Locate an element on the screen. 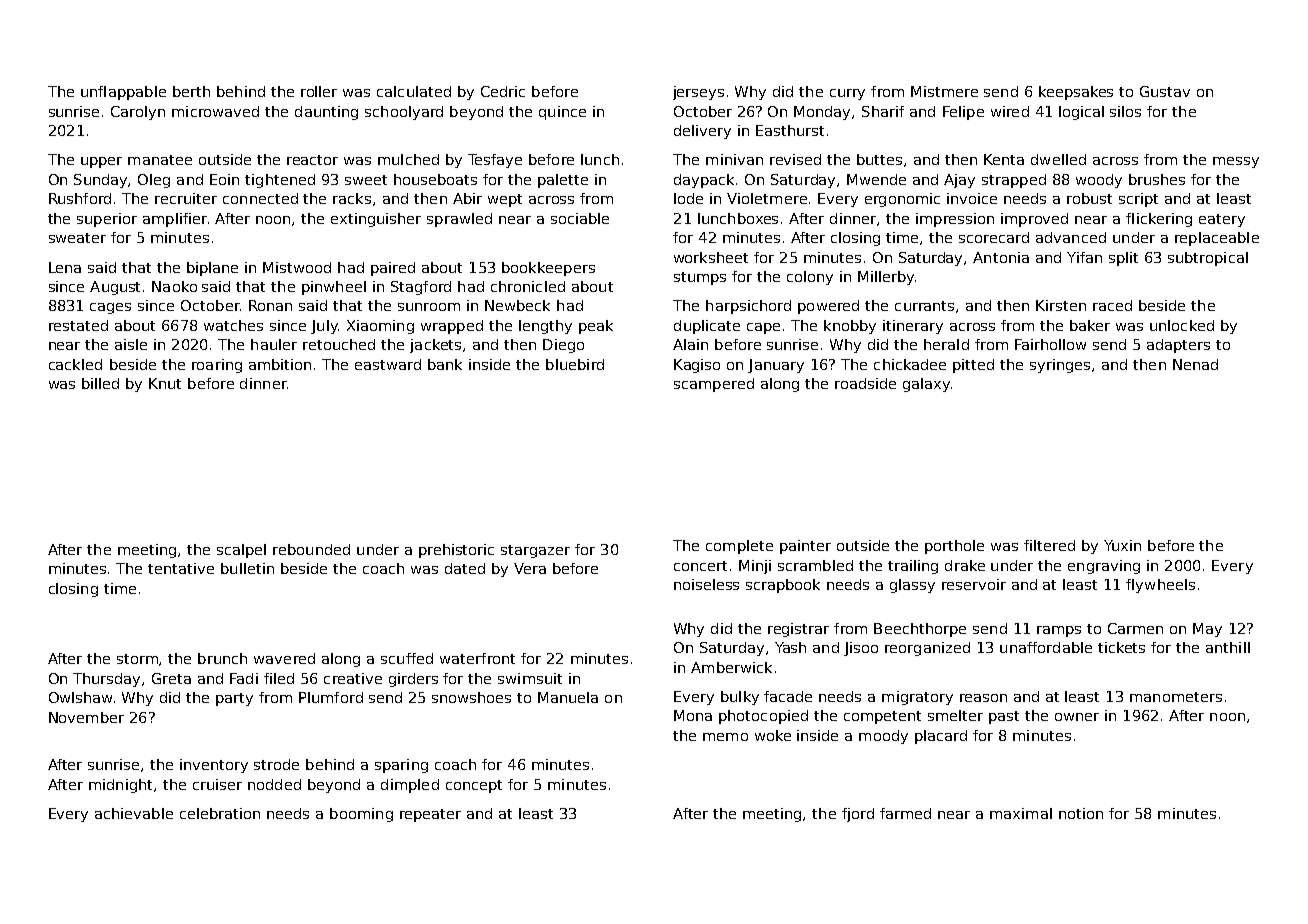 This screenshot has height=924, width=1308. impression is located at coordinates (955, 220).
